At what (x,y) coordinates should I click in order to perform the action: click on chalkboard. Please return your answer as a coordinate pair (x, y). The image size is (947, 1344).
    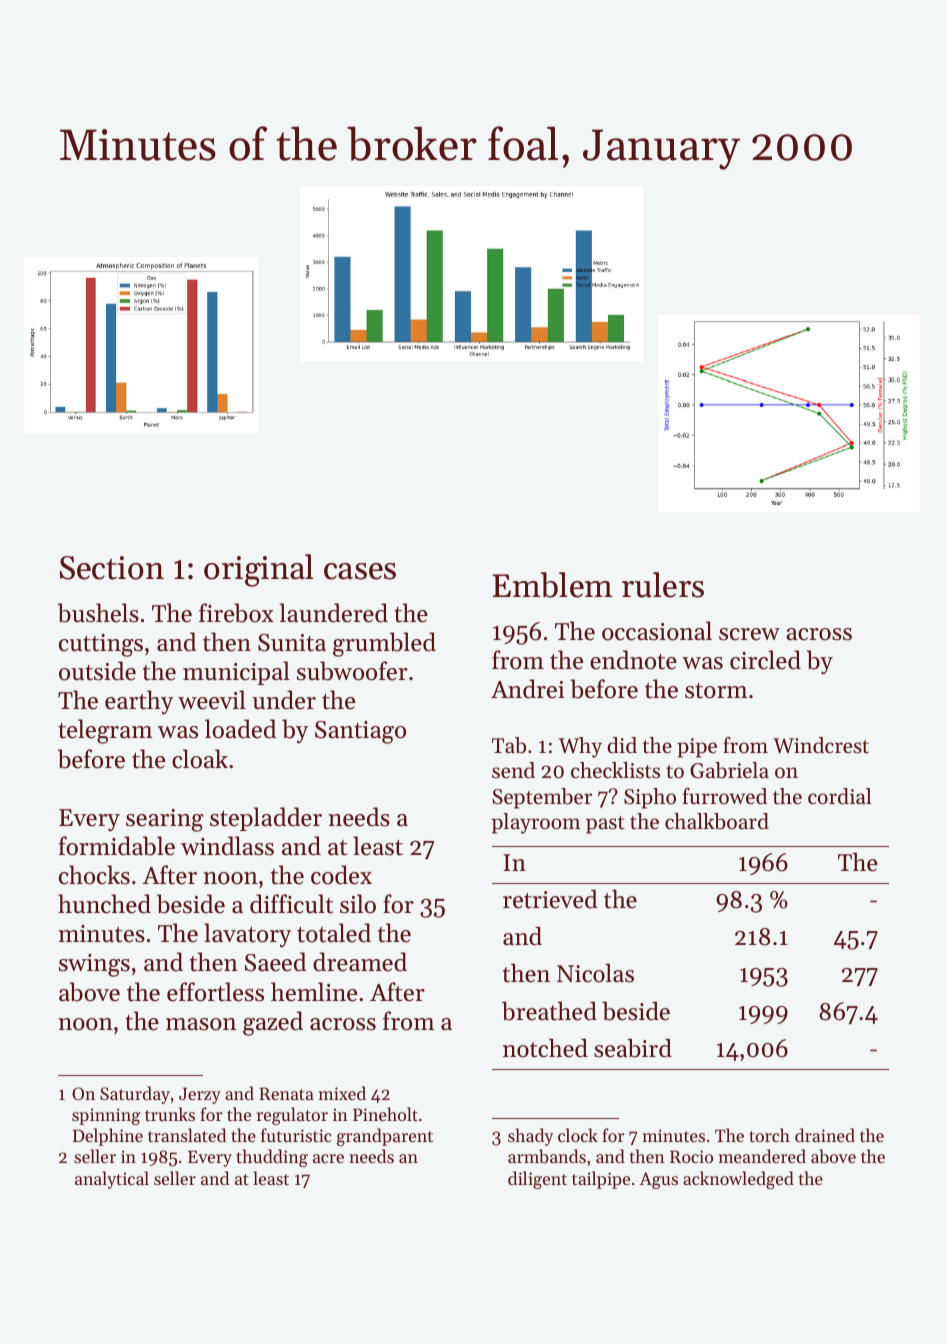
    Looking at the image, I should click on (717, 821).
